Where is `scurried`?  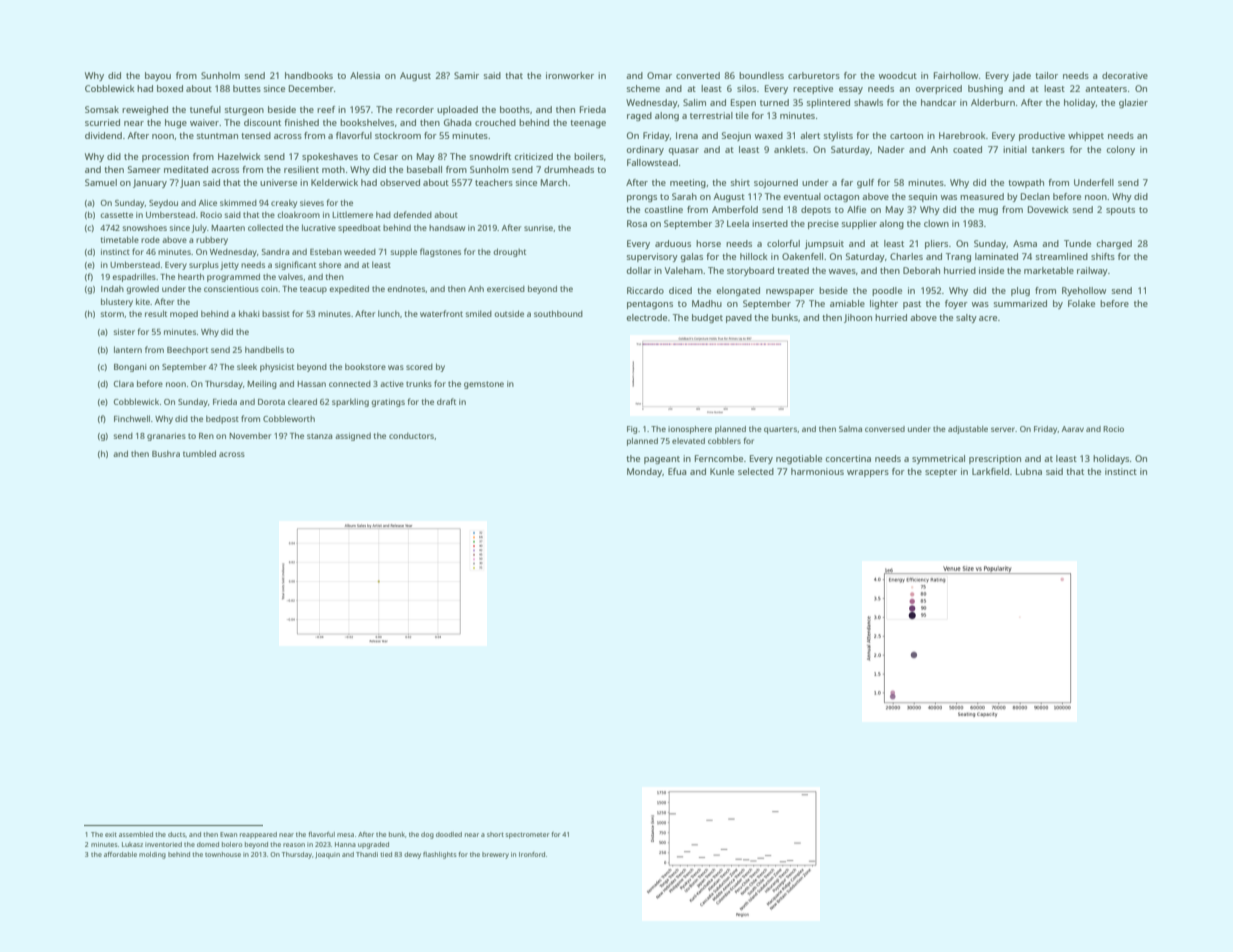 scurried is located at coordinates (102, 122).
